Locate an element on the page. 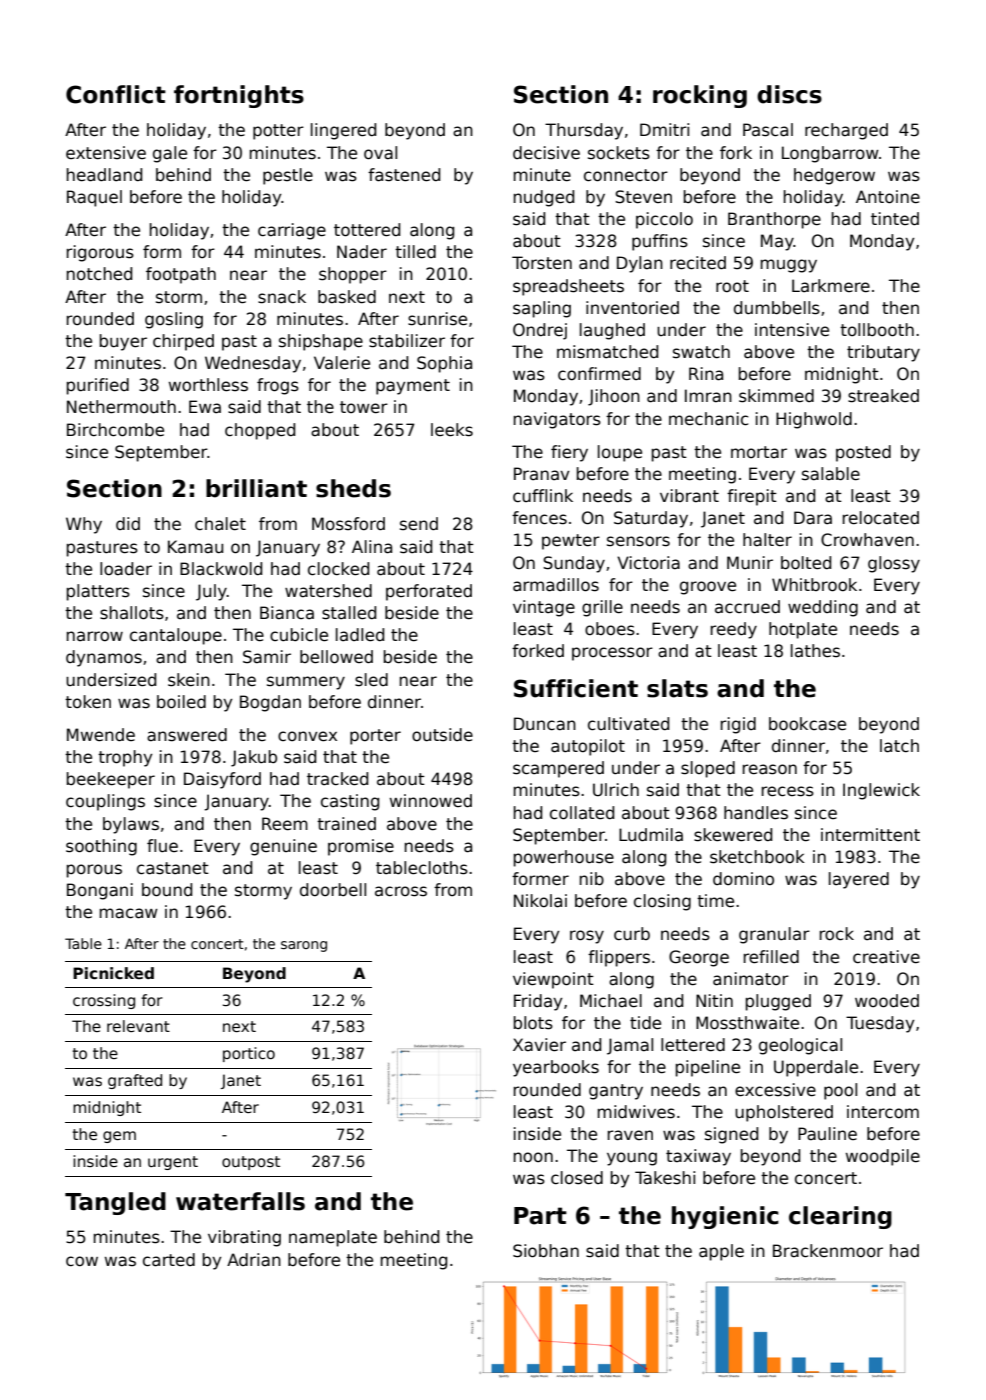 This image has height=1400, width=986. wedding is located at coordinates (823, 608).
